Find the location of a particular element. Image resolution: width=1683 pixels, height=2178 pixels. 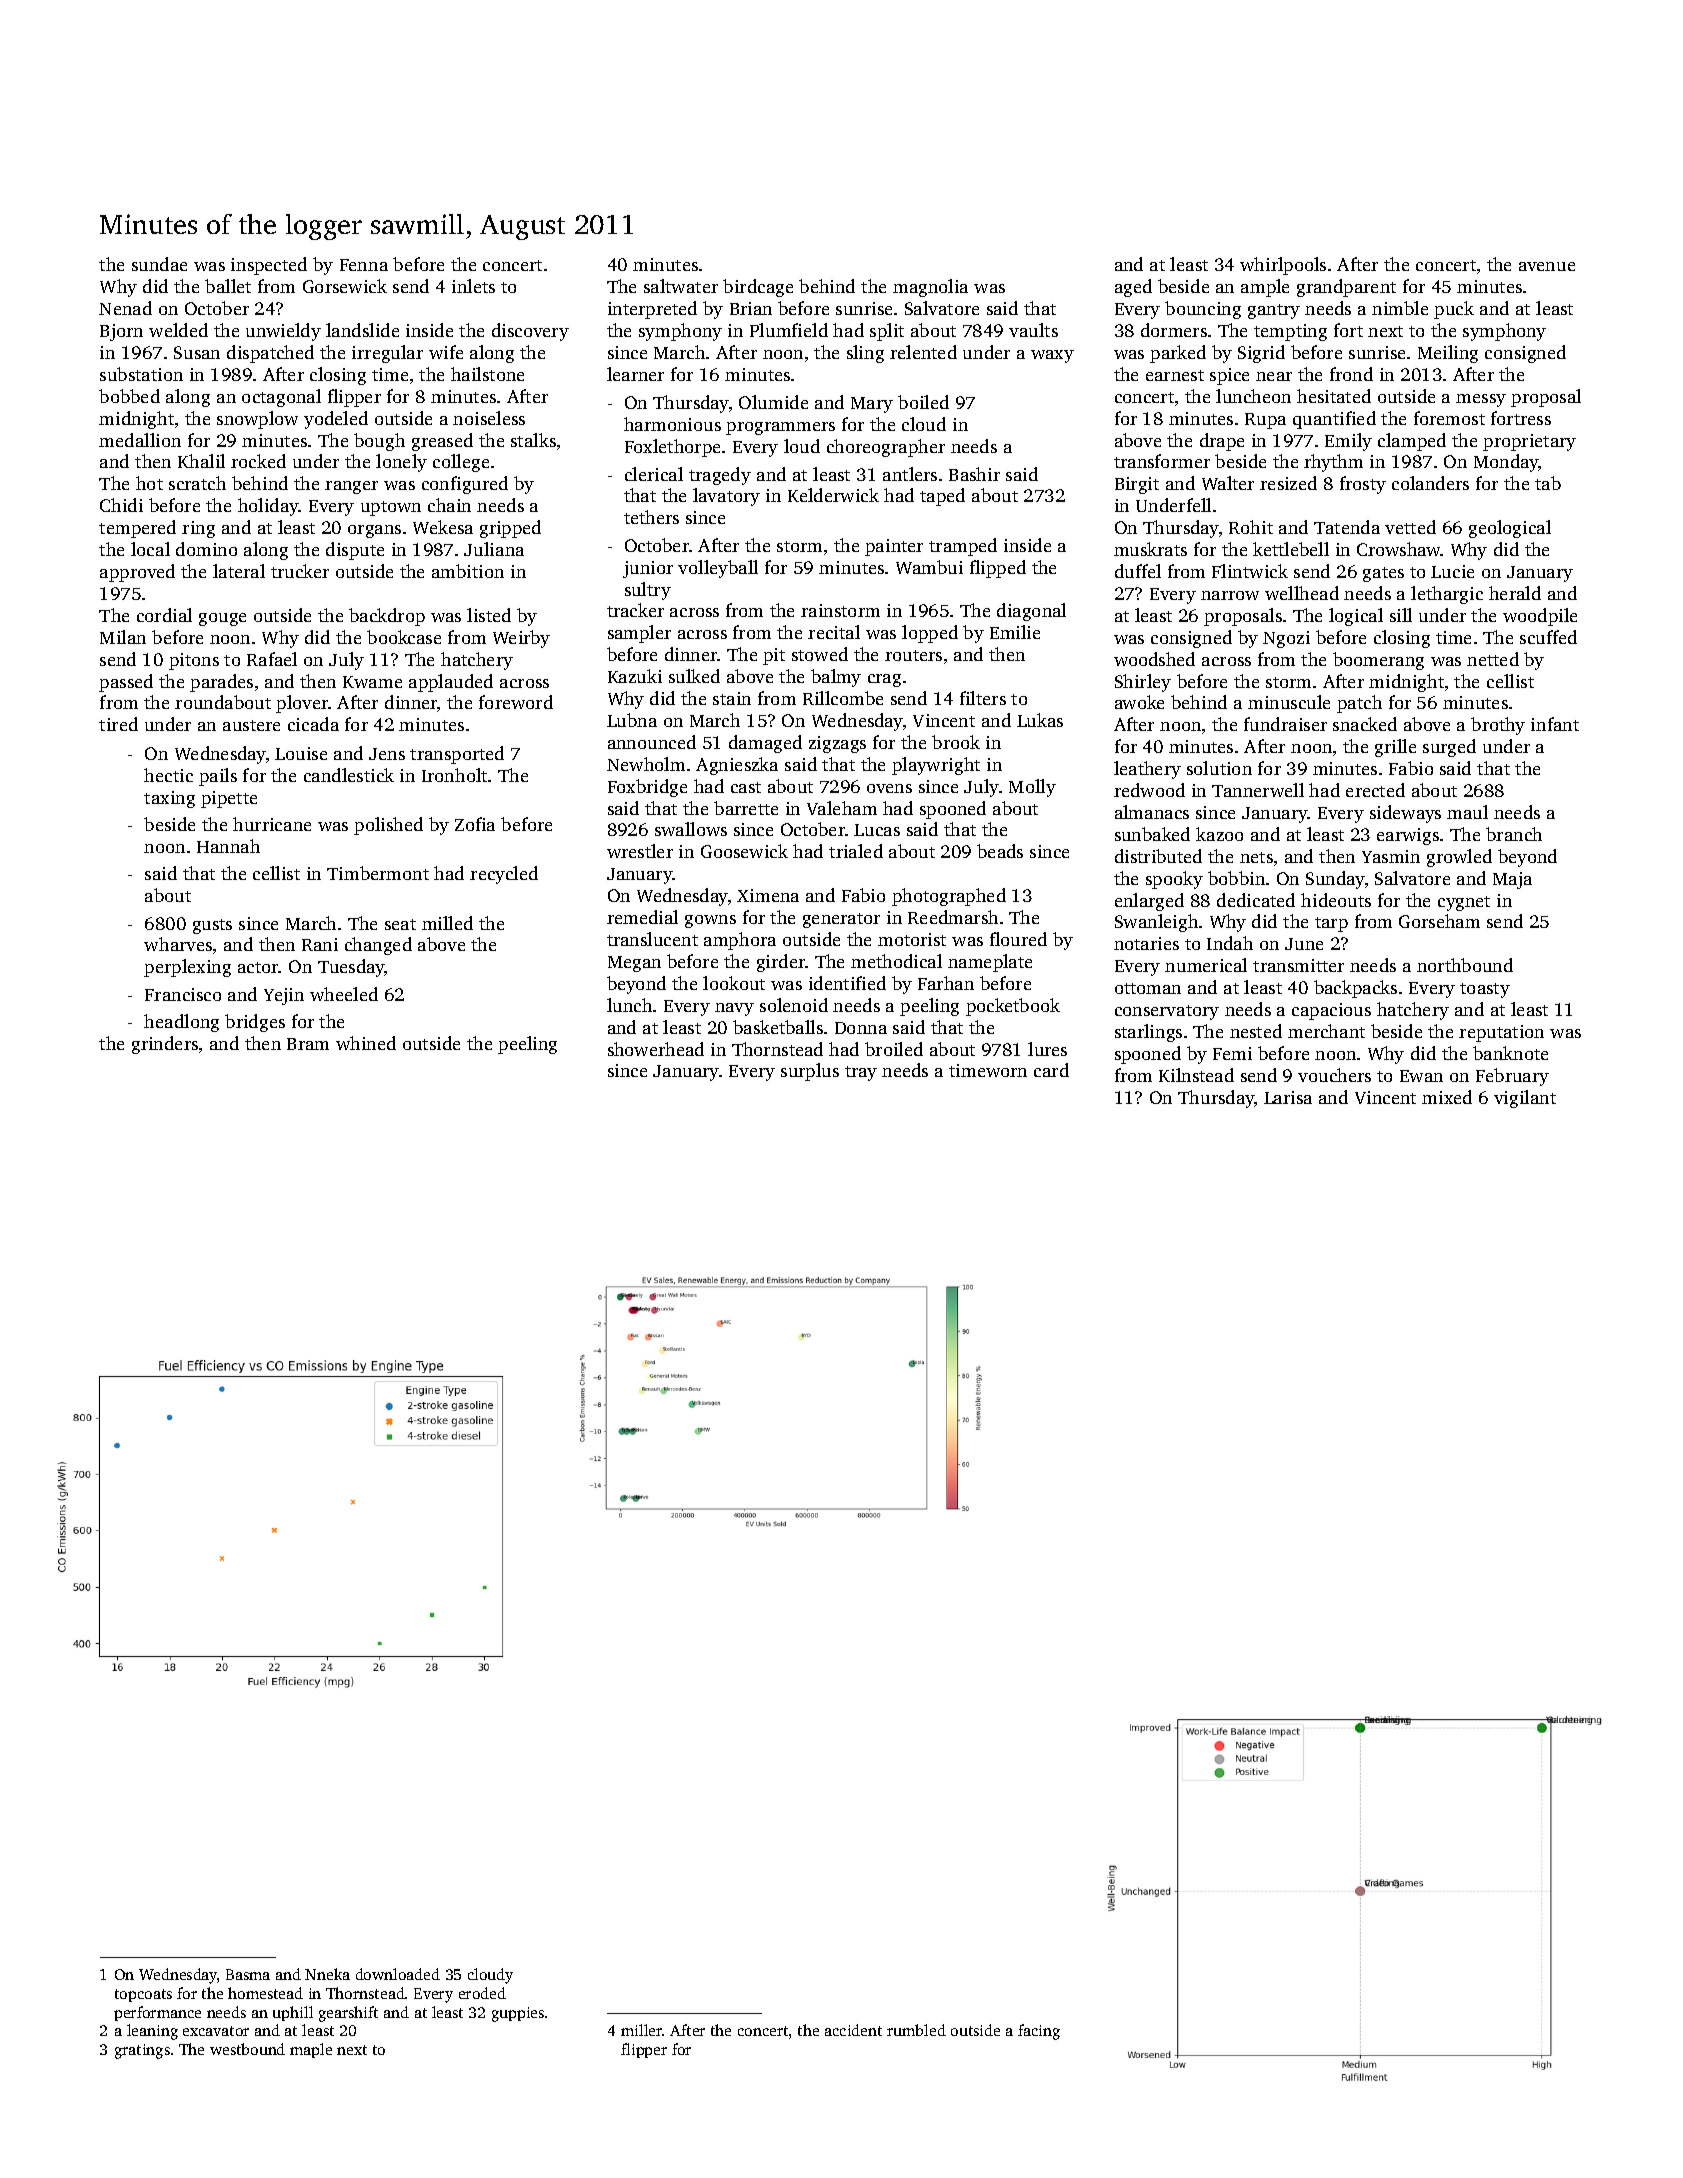

tray is located at coordinates (861, 1073).
